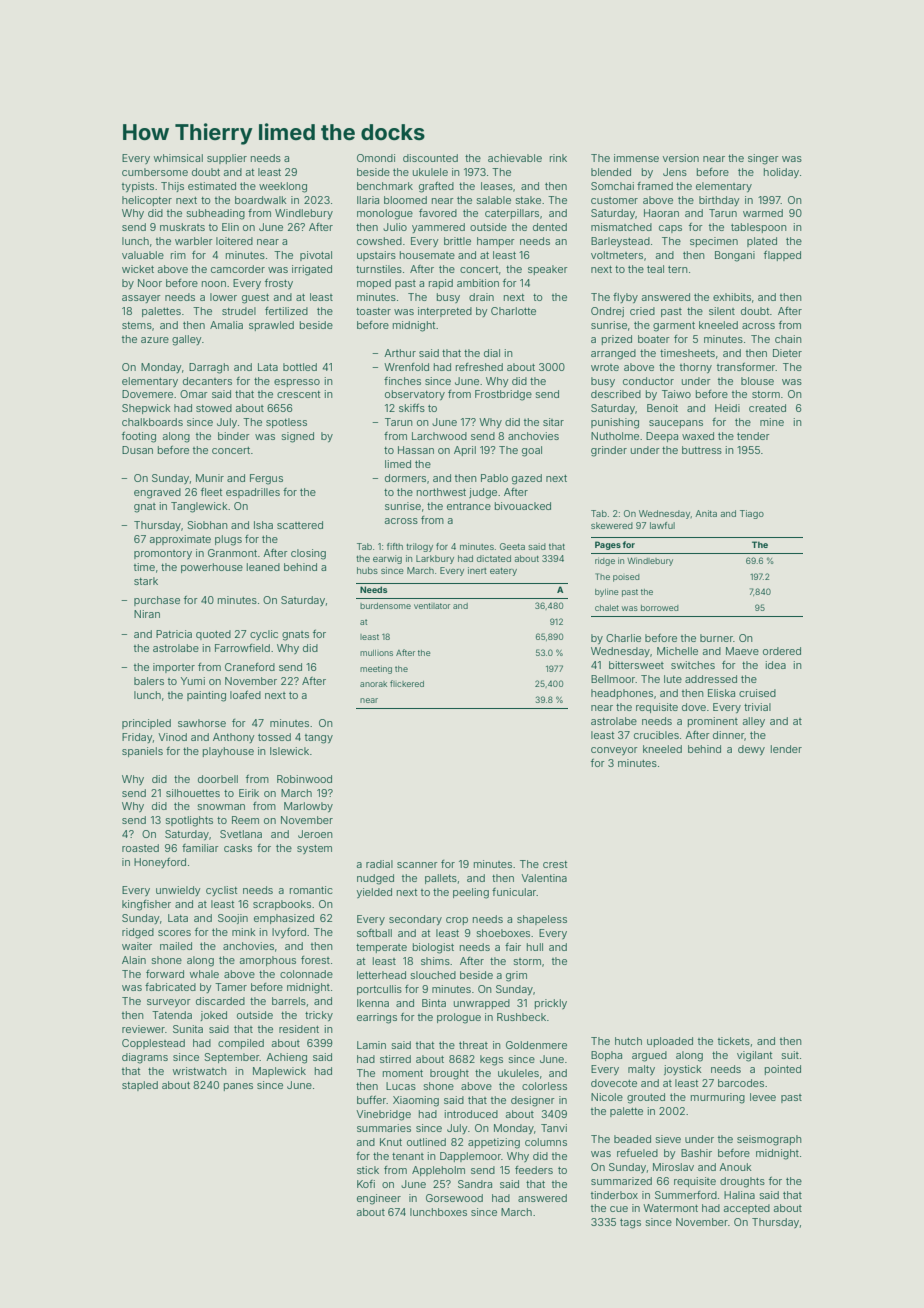 This screenshot has width=924, height=1308. Describe the element at coordinates (553, 422) in the screenshot. I see `sitar` at that location.
